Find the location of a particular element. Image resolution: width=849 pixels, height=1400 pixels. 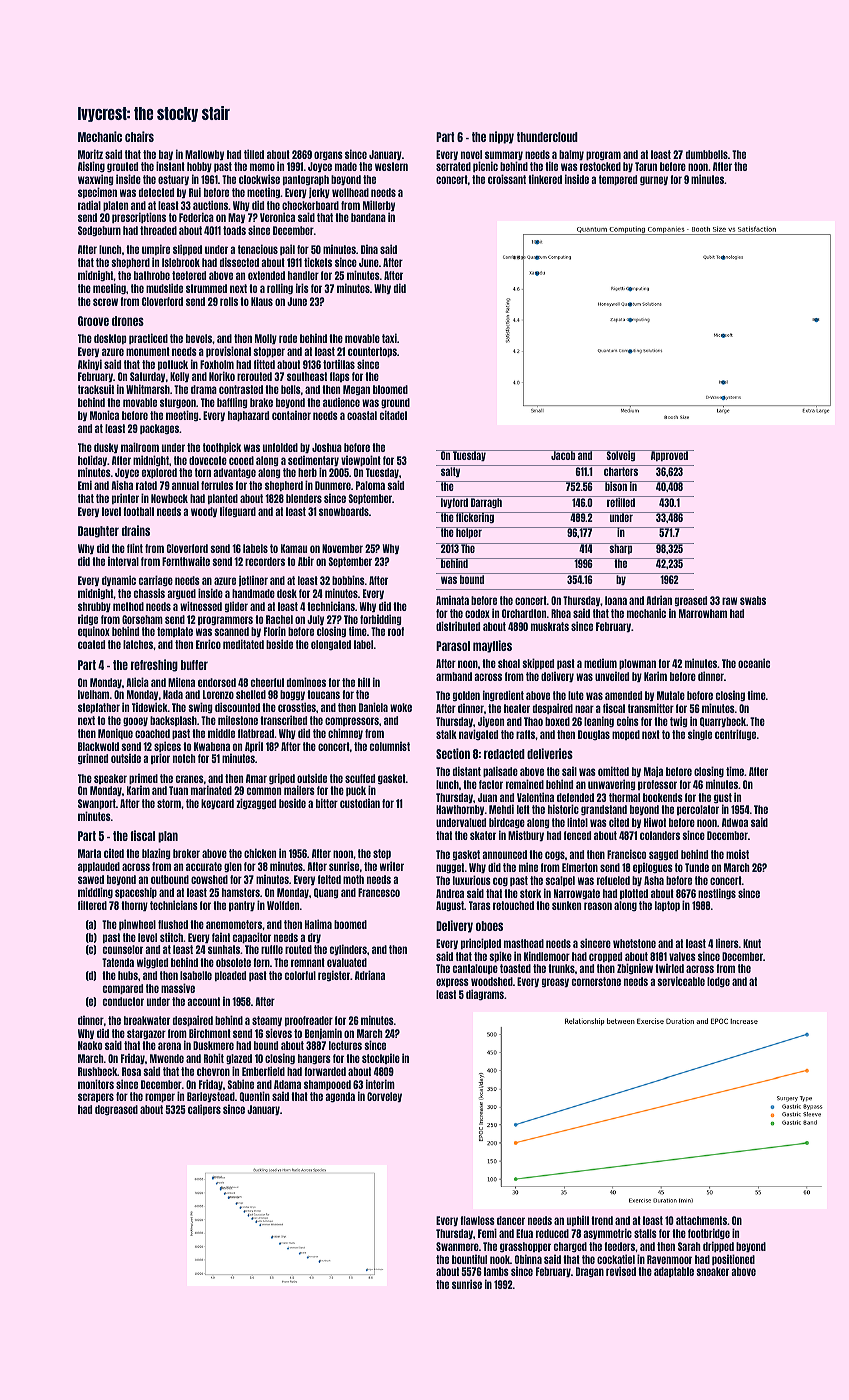

cantaloupe is located at coordinates (475, 969).
